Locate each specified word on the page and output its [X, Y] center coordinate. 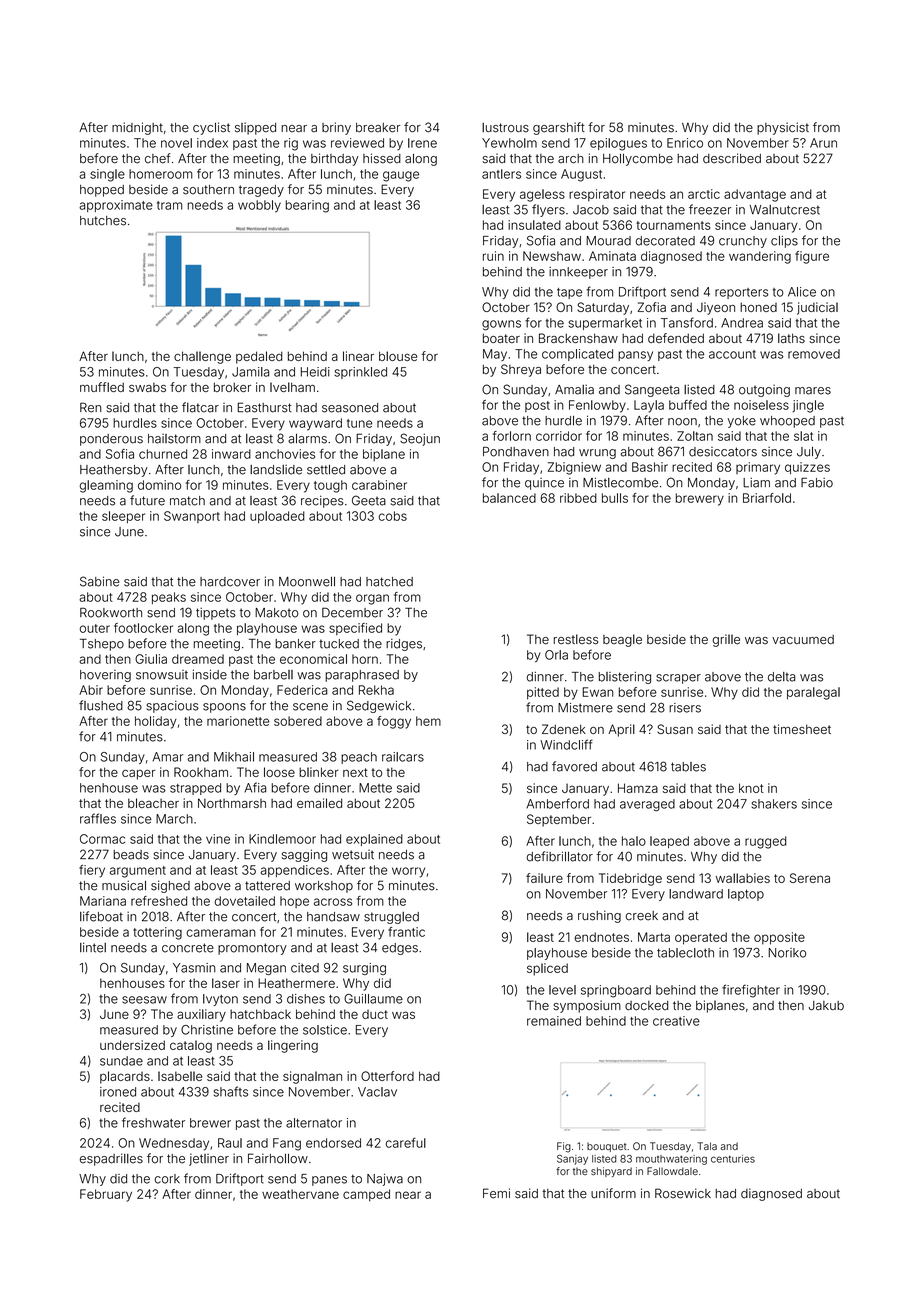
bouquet [606, 1147]
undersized [132, 1045]
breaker [378, 128]
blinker [319, 772]
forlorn [512, 436]
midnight [137, 128]
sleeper [123, 517]
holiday [156, 722]
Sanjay [572, 1159]
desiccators [723, 452]
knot [751, 788]
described [732, 158]
